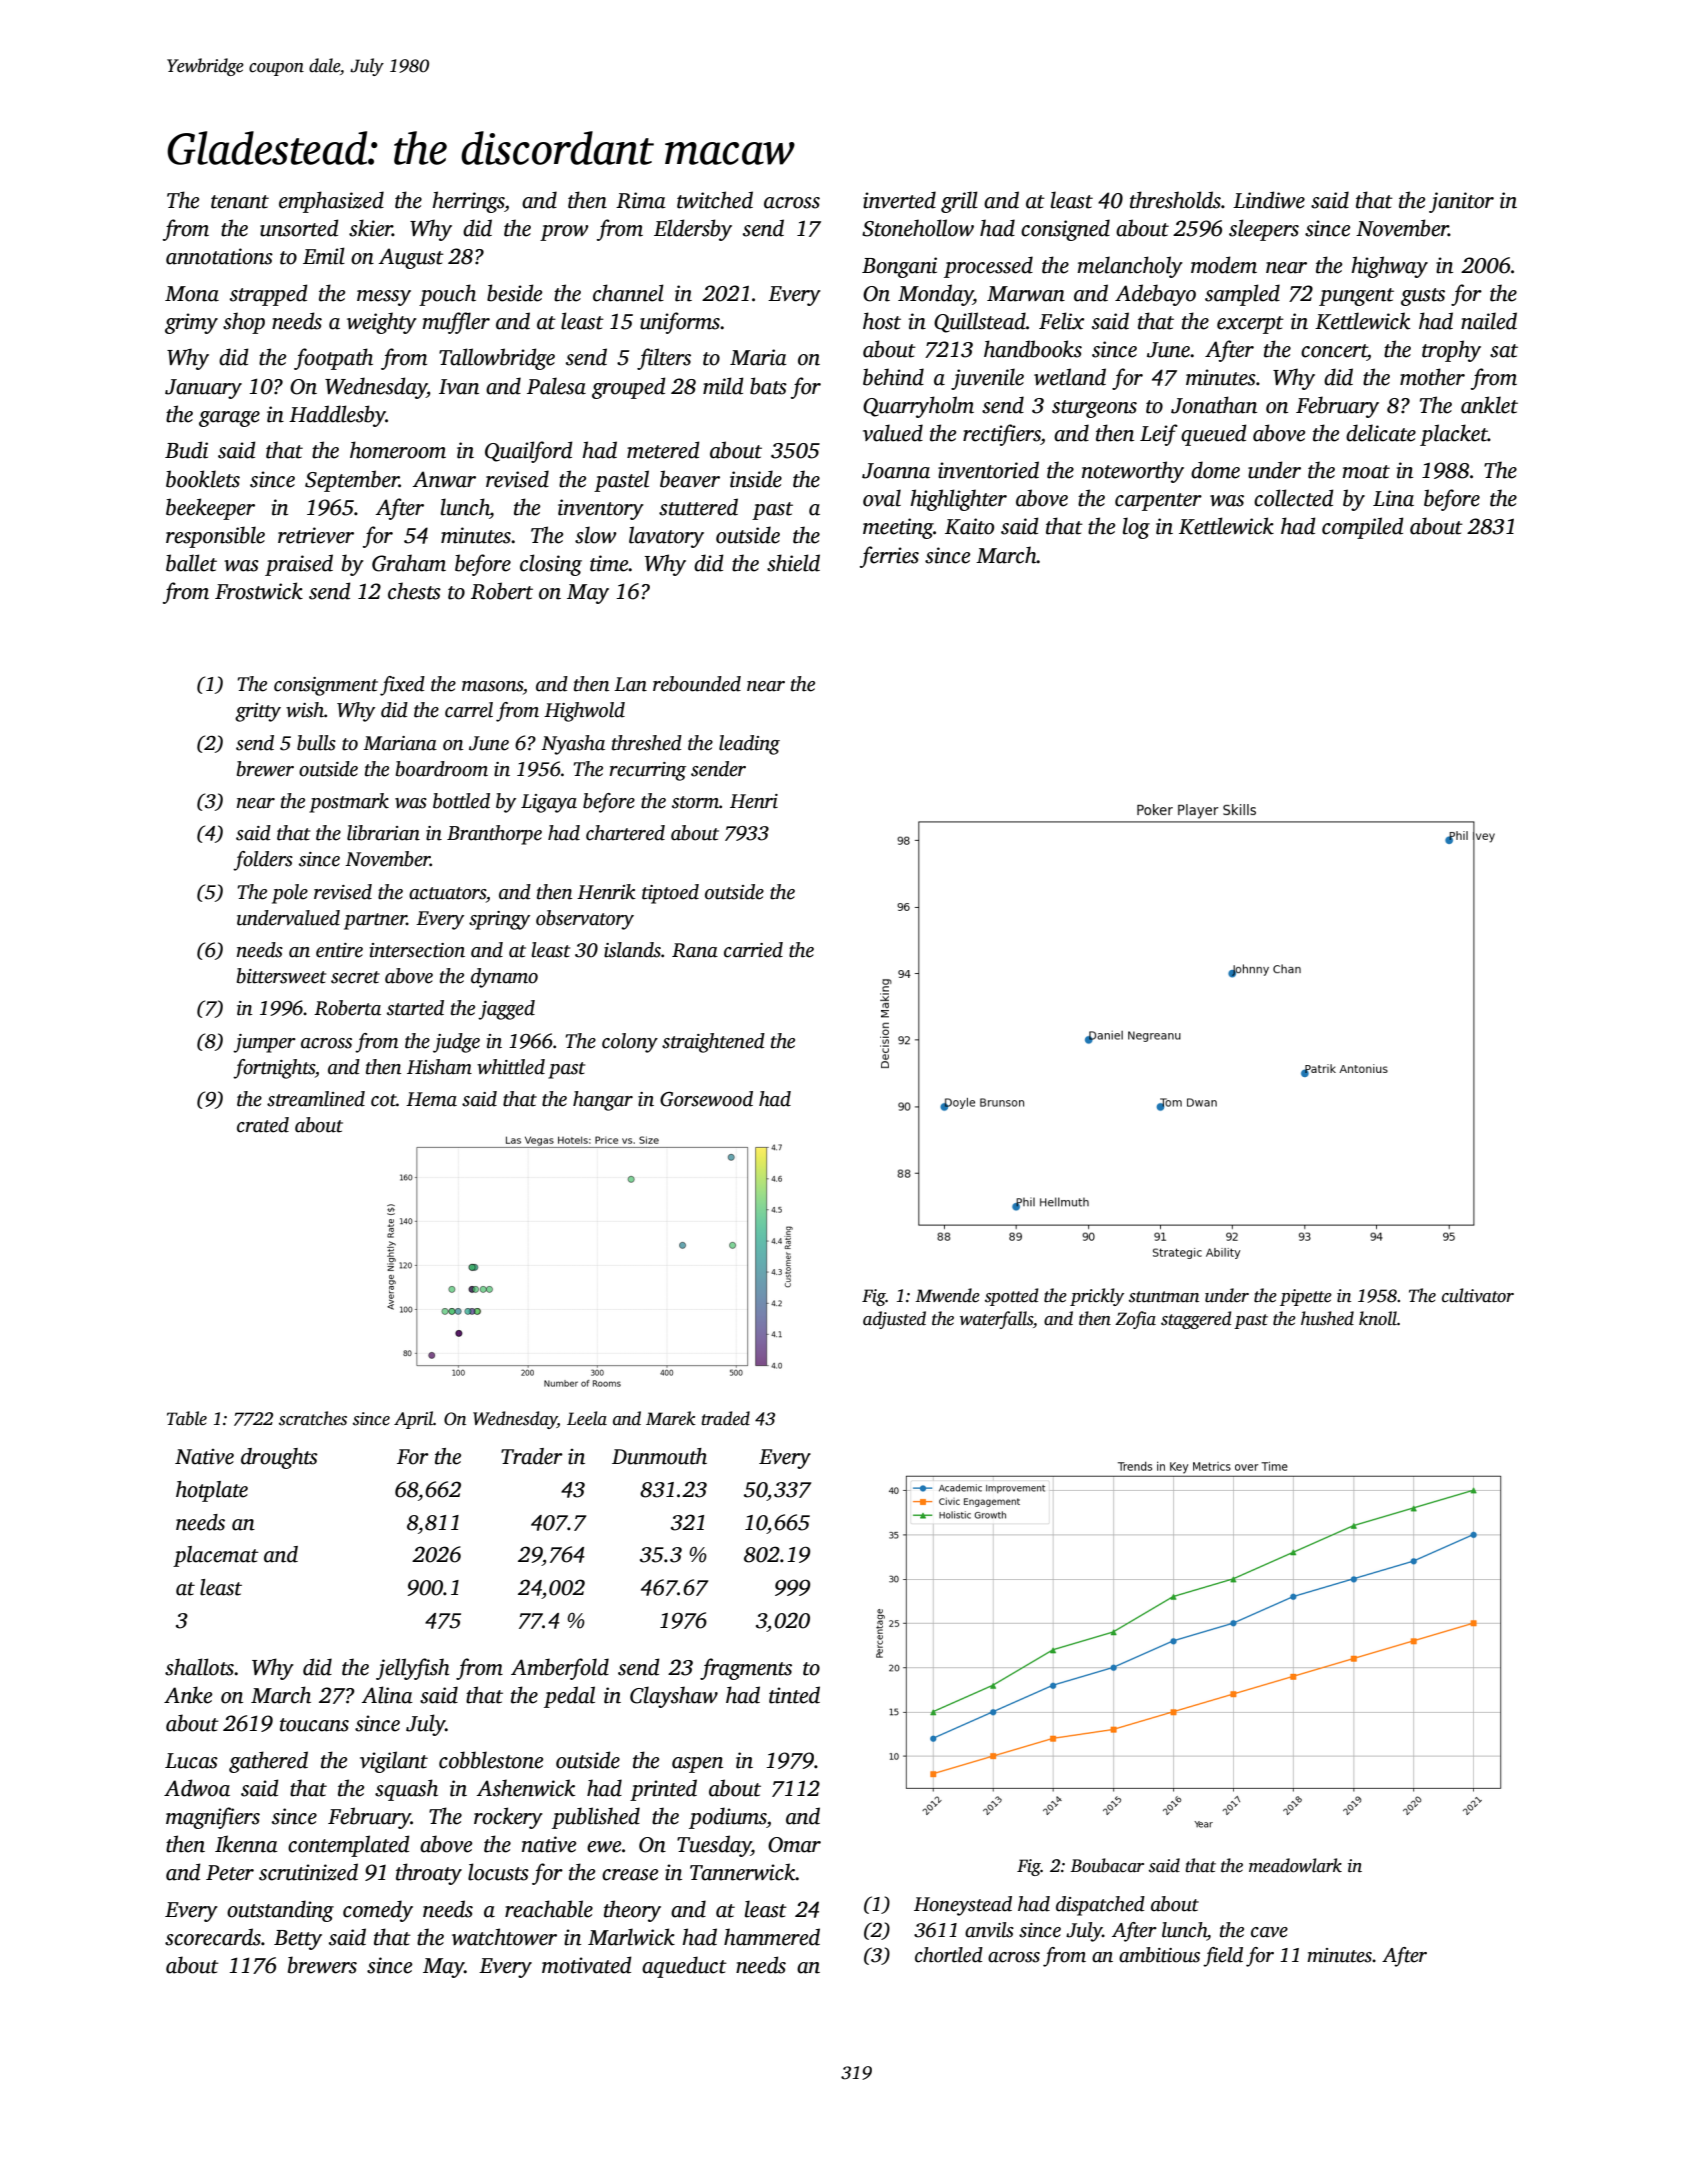 Image resolution: width=1683 pixels, height=2178 pixels. I want to click on judge, so click(456, 1043).
